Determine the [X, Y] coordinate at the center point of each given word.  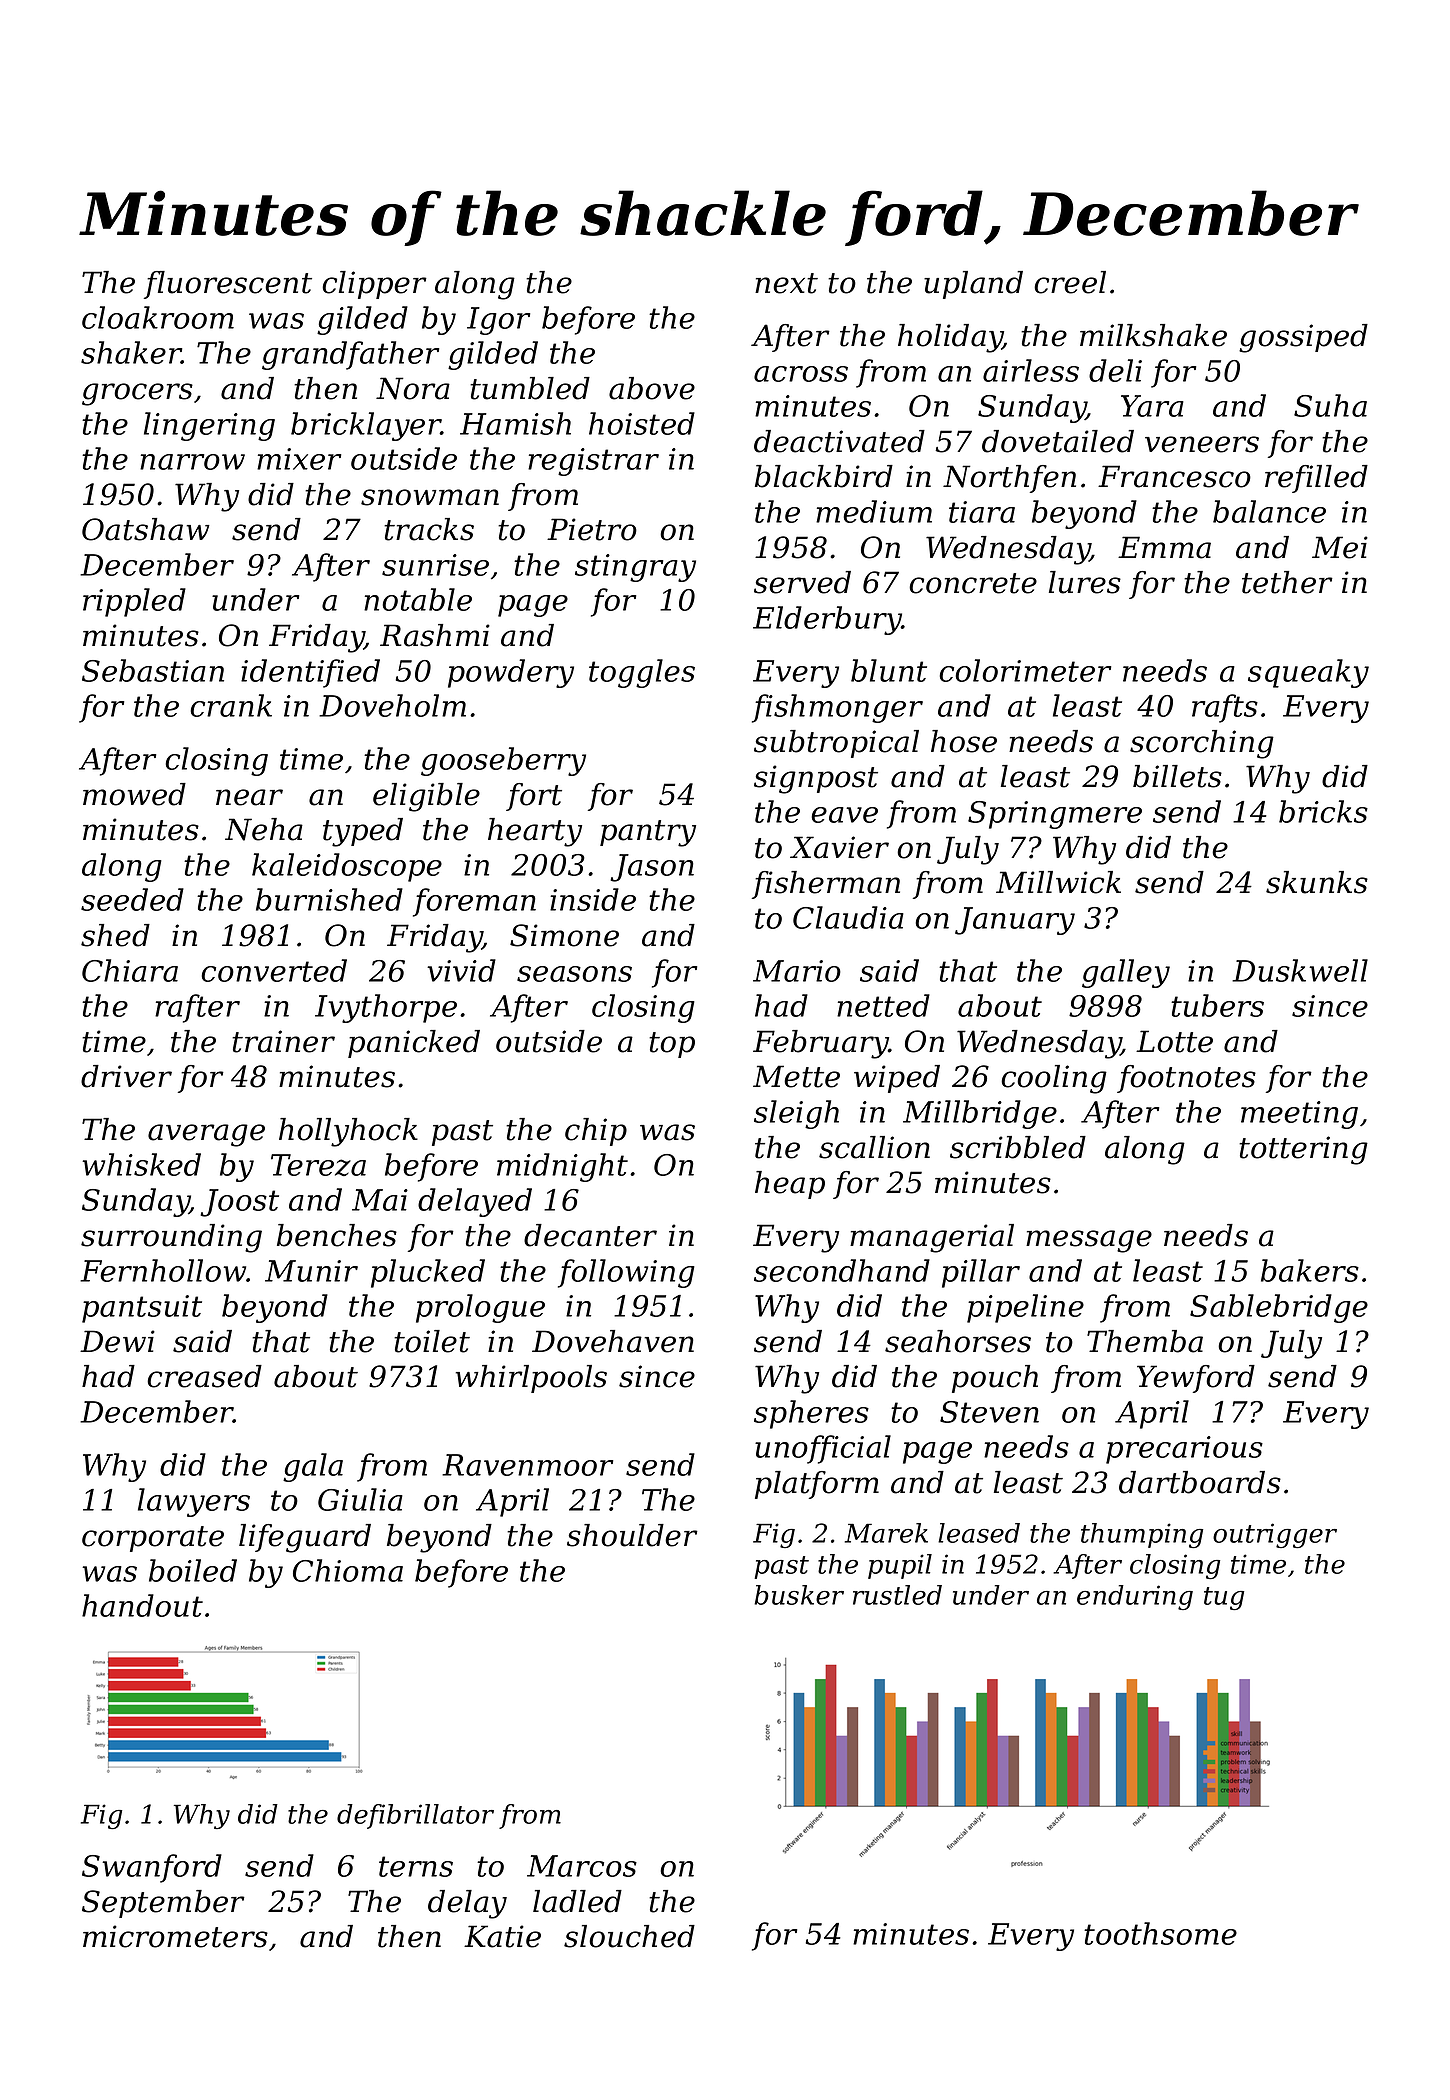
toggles [642, 673]
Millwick [1058, 882]
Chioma [348, 1570]
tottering [1303, 1150]
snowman [430, 497]
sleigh [796, 1114]
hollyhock [348, 1132]
